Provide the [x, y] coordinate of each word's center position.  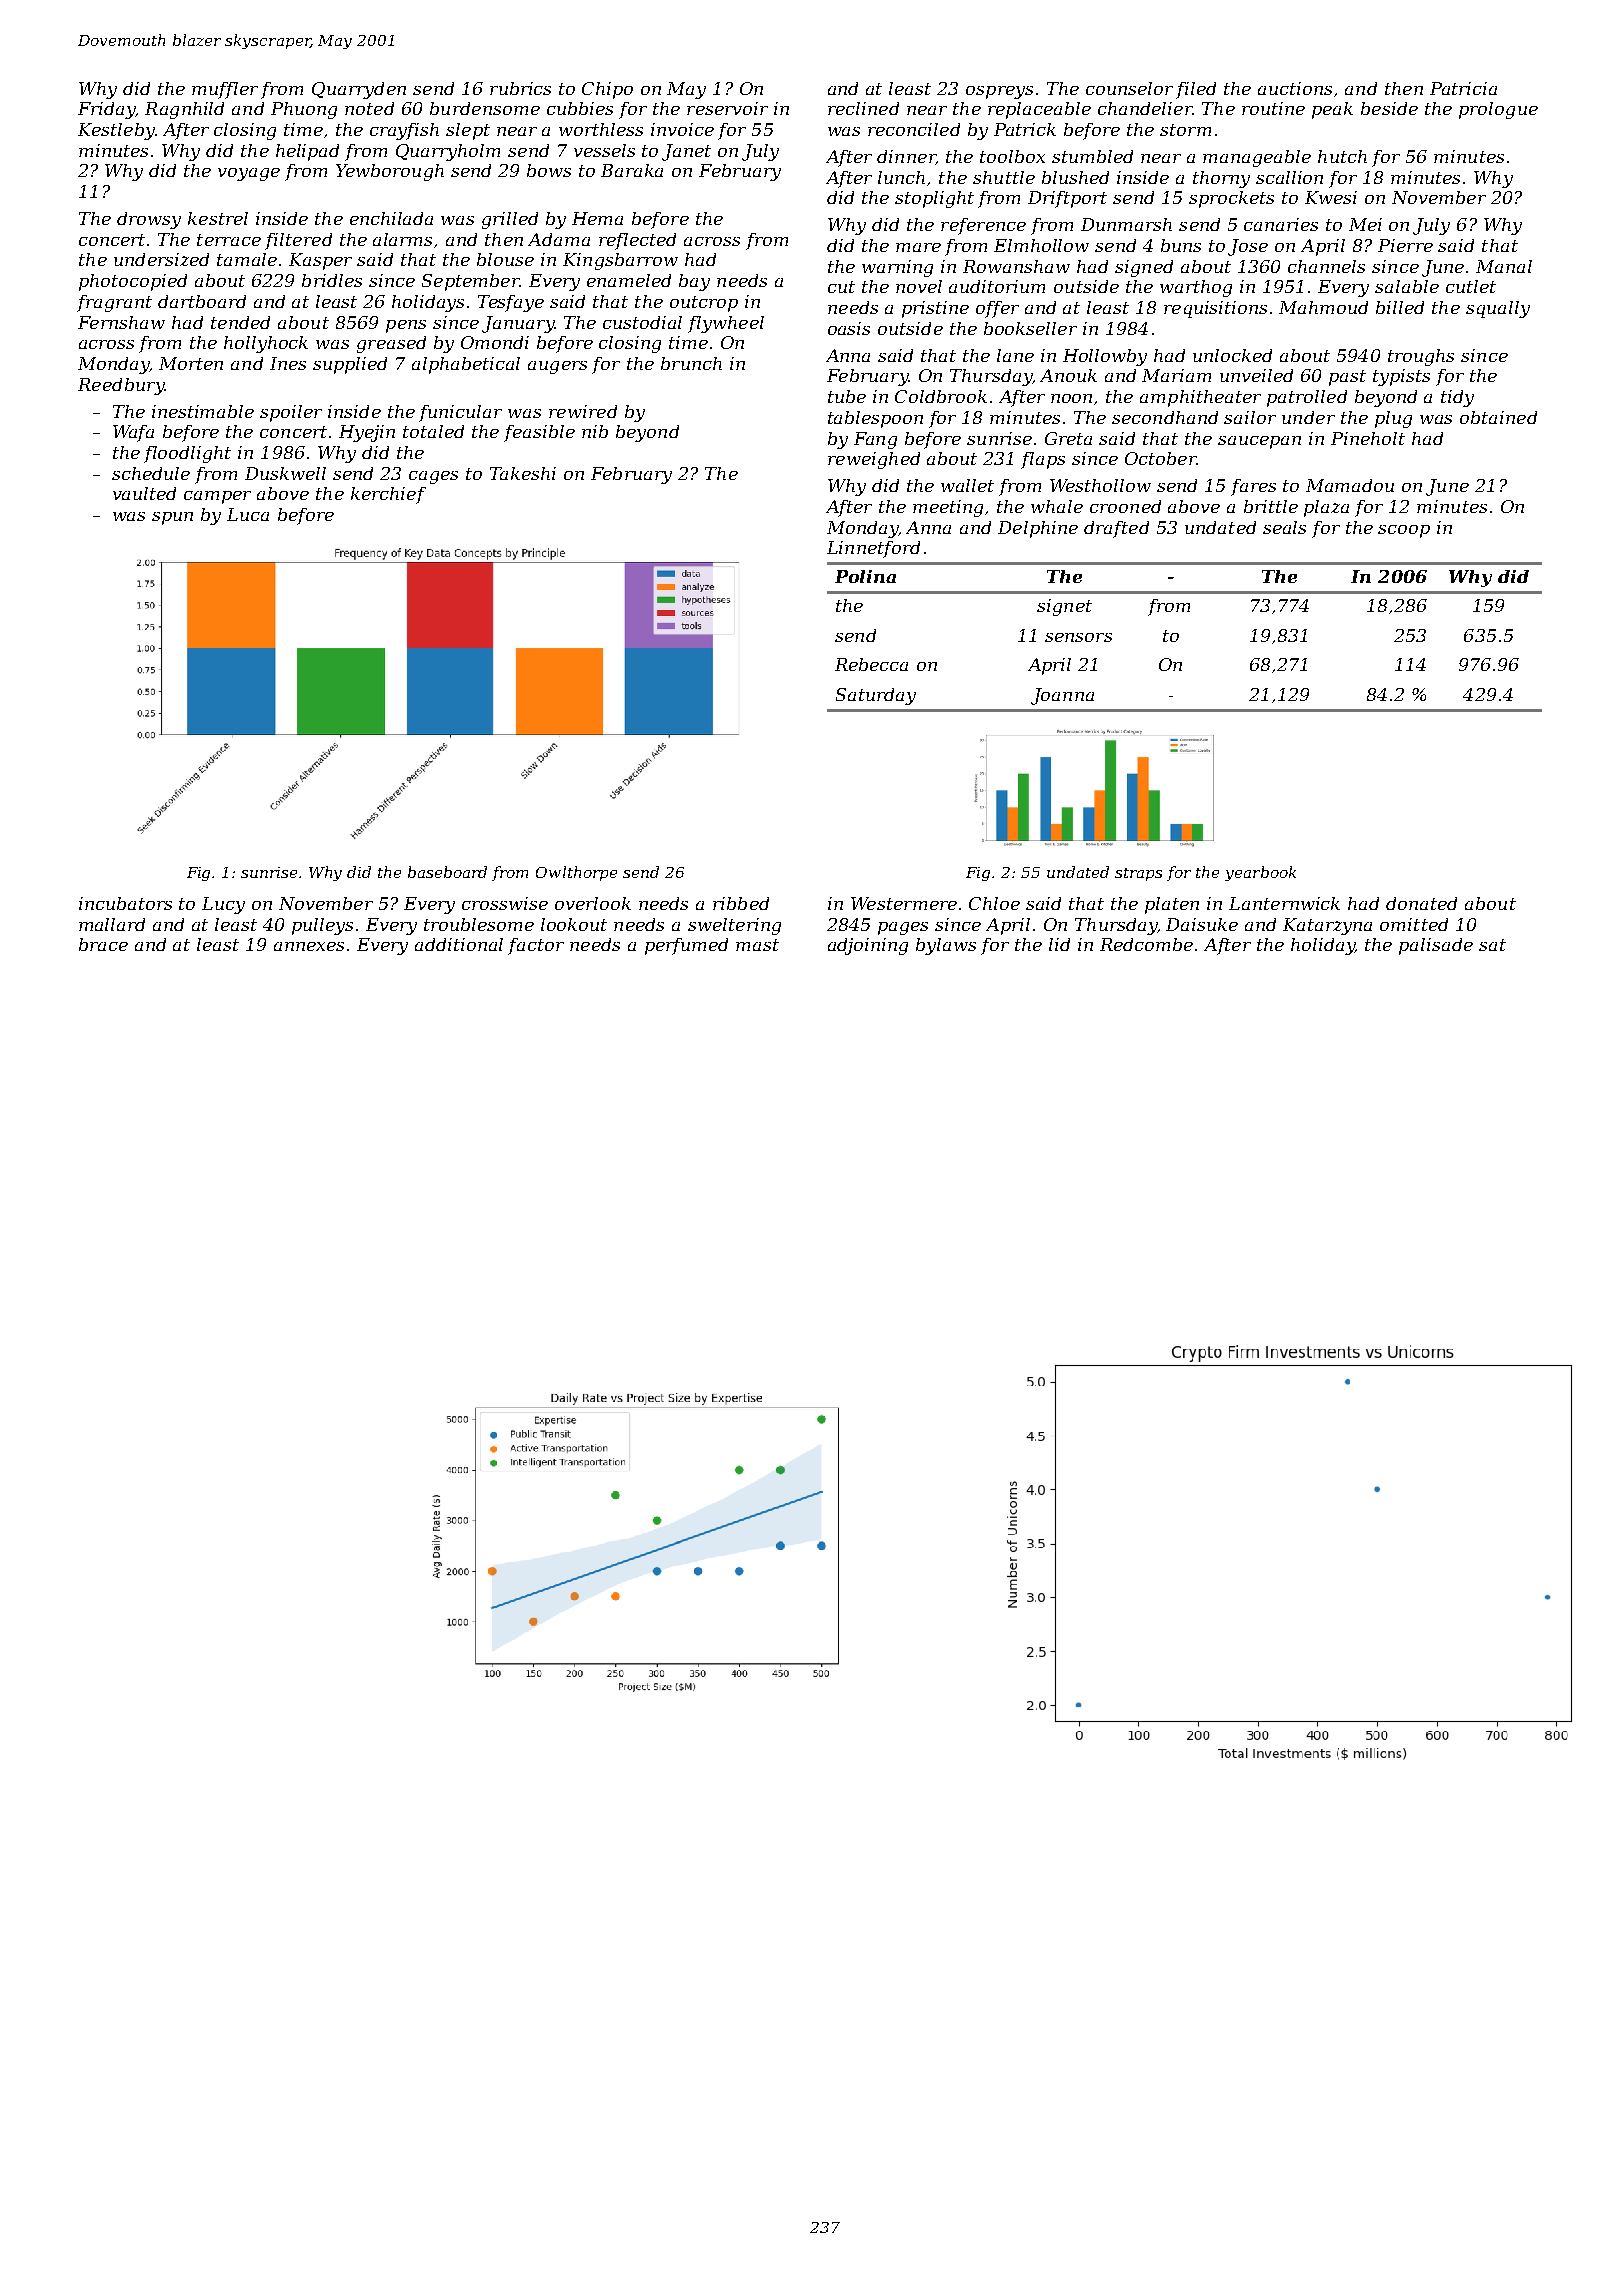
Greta [1068, 438]
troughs [1421, 357]
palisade [1436, 946]
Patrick [1025, 129]
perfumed [686, 946]
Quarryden [359, 90]
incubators [125, 903]
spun [172, 518]
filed [1196, 90]
